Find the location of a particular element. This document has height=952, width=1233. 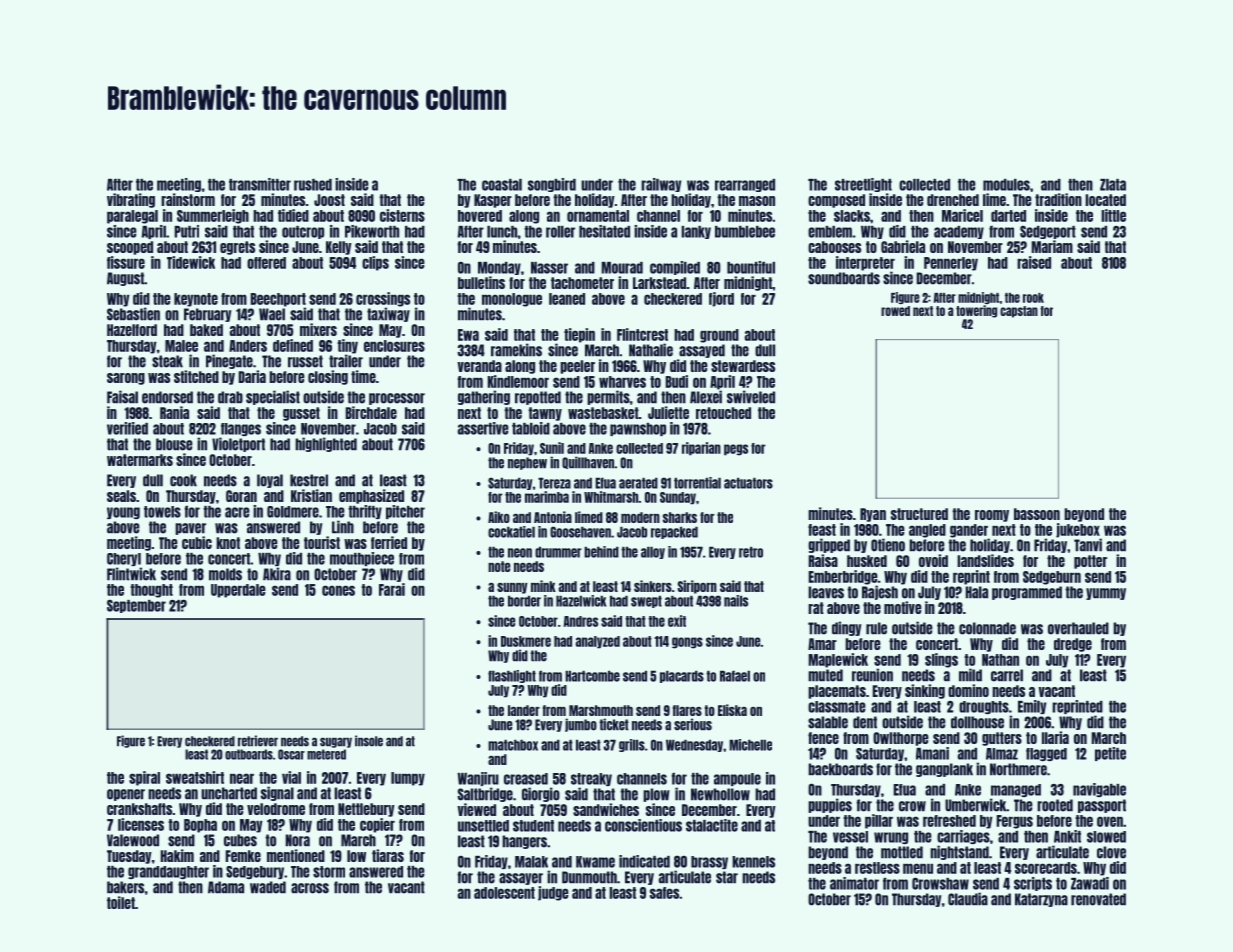

Budi is located at coordinates (677, 381).
